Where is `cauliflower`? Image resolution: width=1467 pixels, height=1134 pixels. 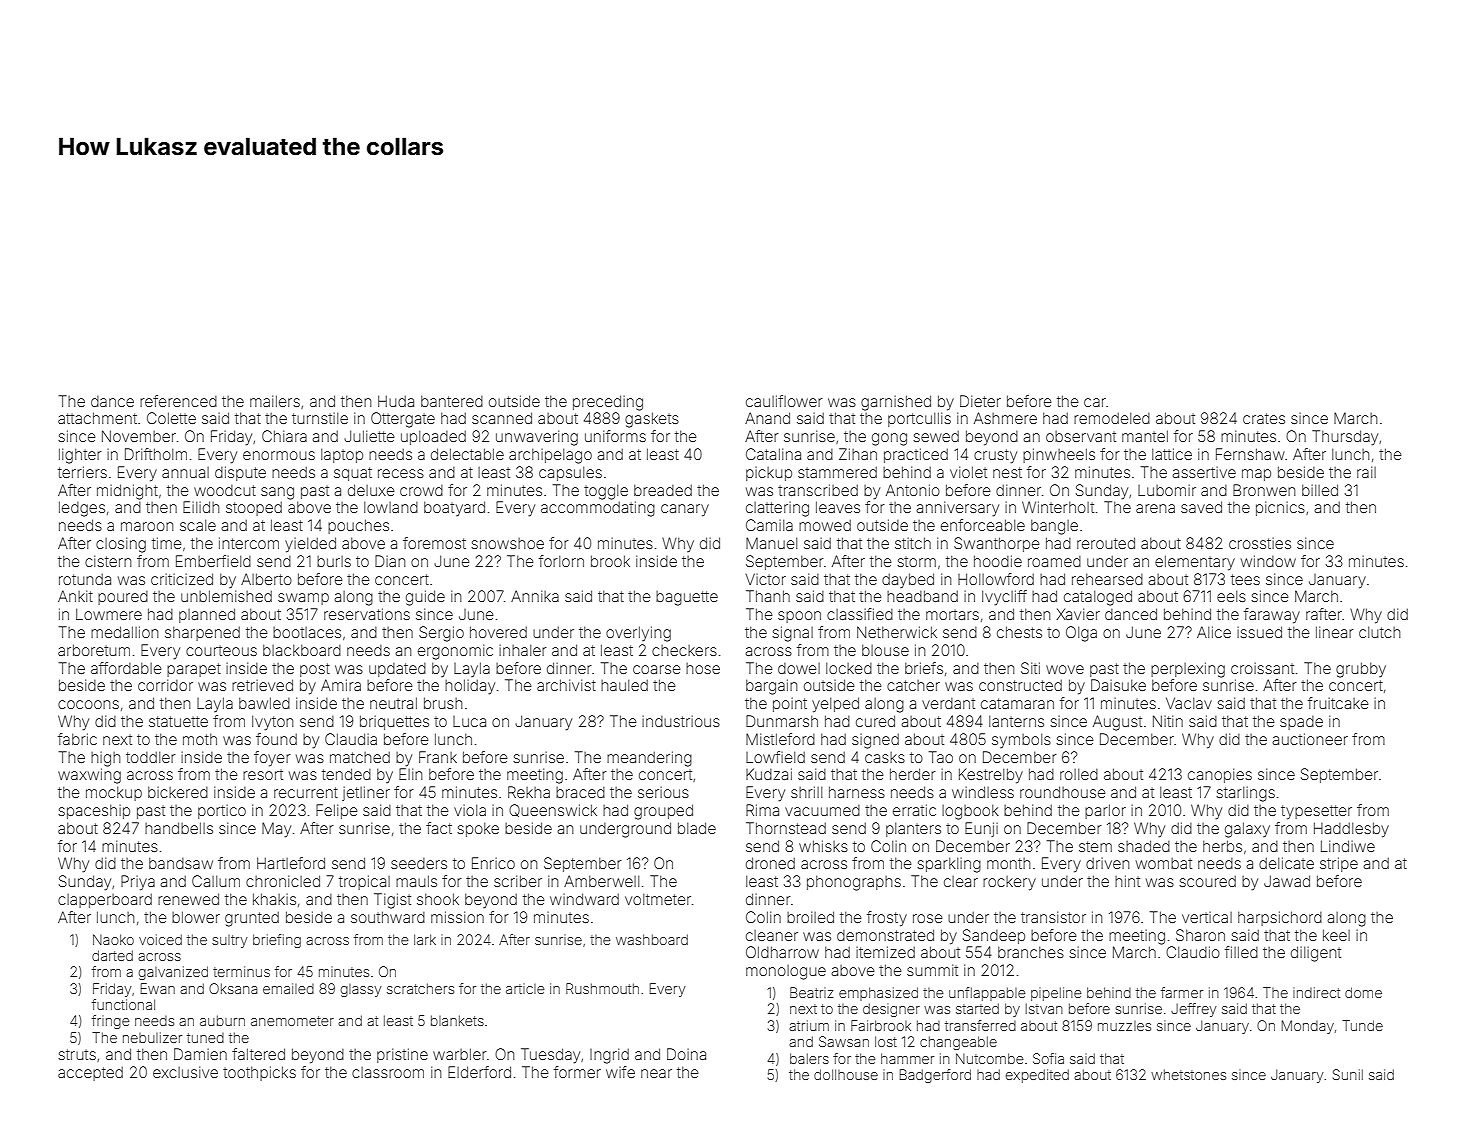
cauliflower is located at coordinates (784, 401).
